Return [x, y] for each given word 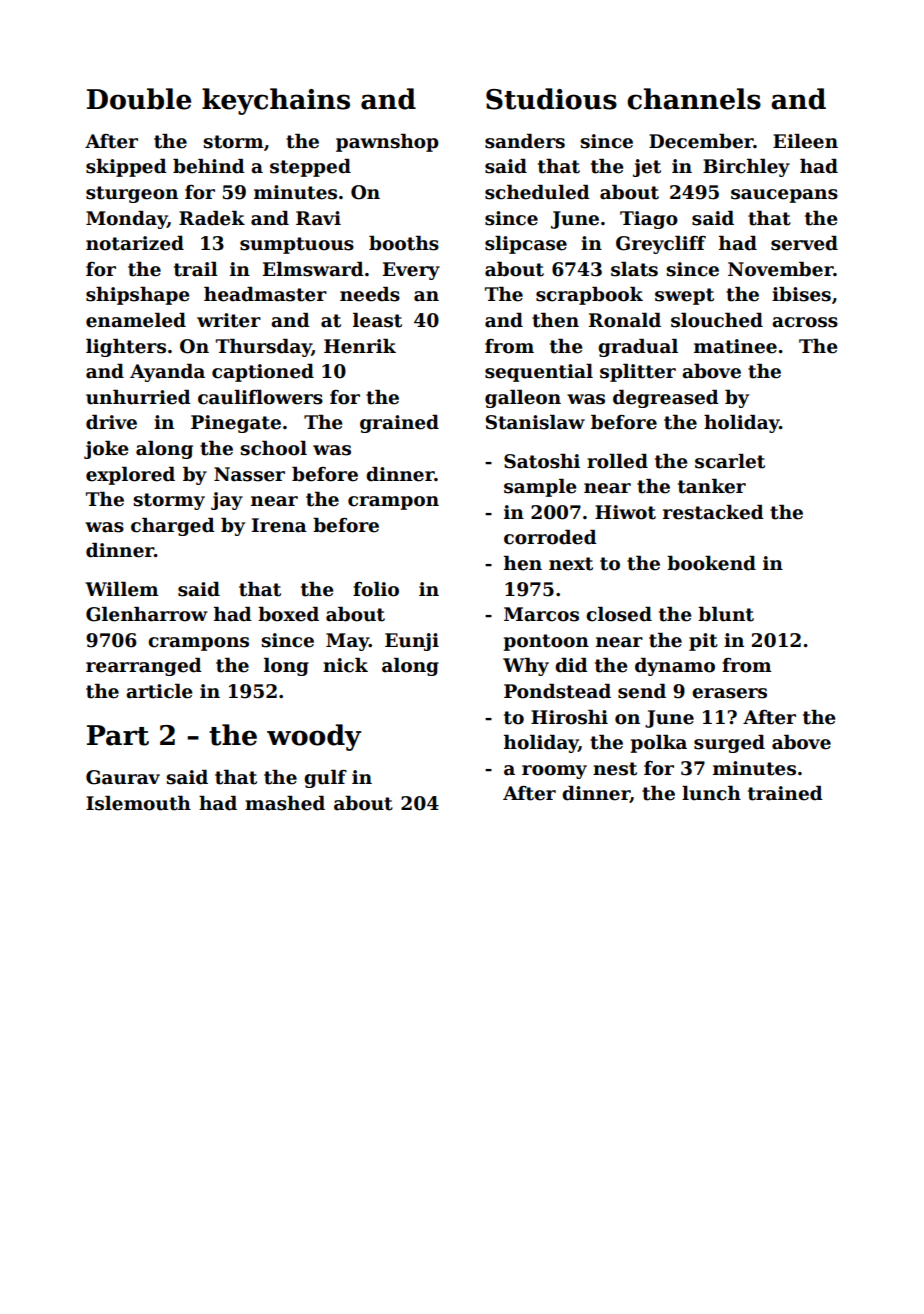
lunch [711, 793]
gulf [325, 779]
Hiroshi [569, 717]
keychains [276, 101]
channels [694, 99]
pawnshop [387, 143]
